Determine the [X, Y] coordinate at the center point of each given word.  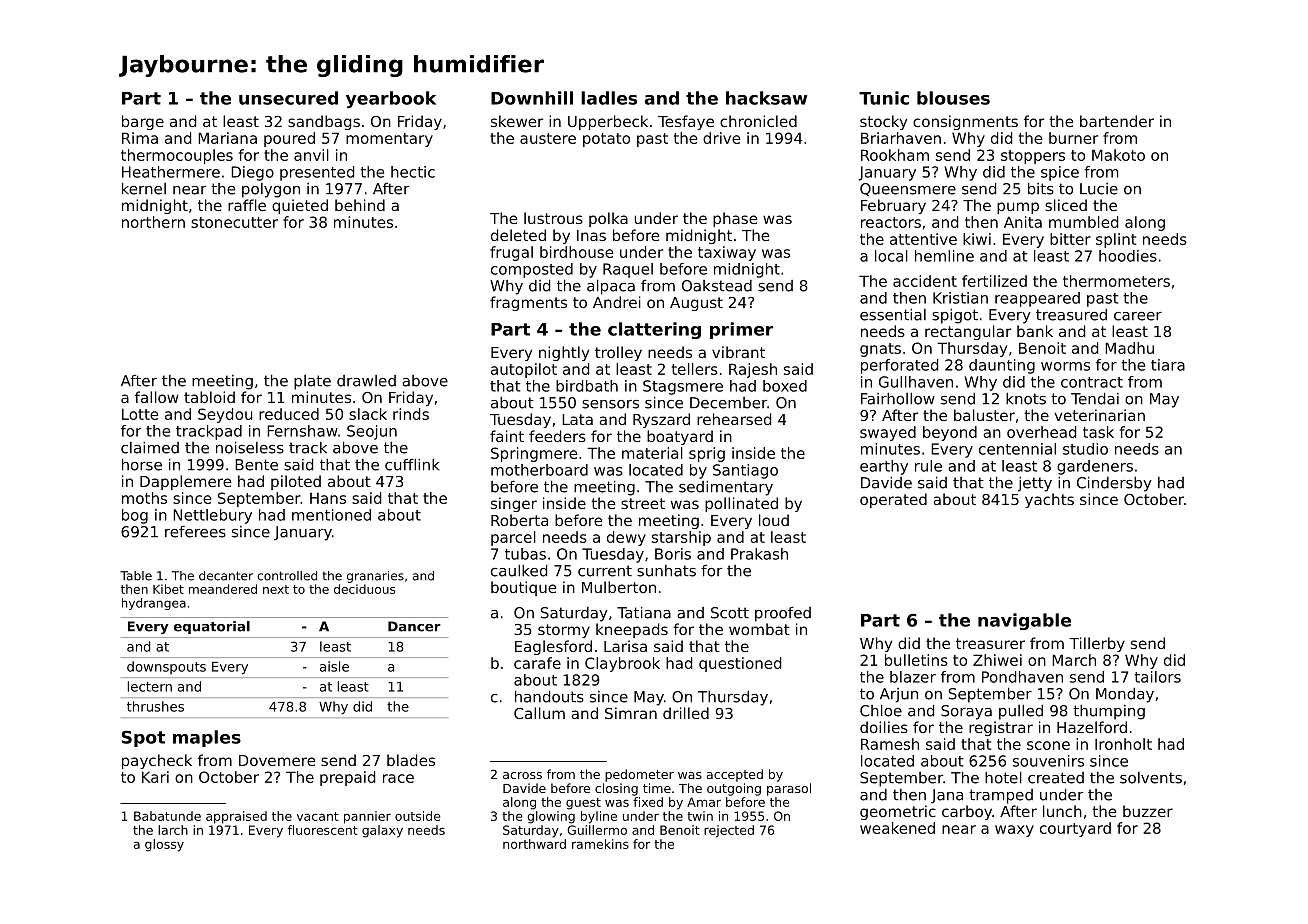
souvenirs [1048, 761]
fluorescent [323, 830]
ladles [609, 98]
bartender [1117, 121]
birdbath [587, 386]
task [1098, 432]
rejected [729, 831]
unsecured [288, 98]
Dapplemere [185, 482]
